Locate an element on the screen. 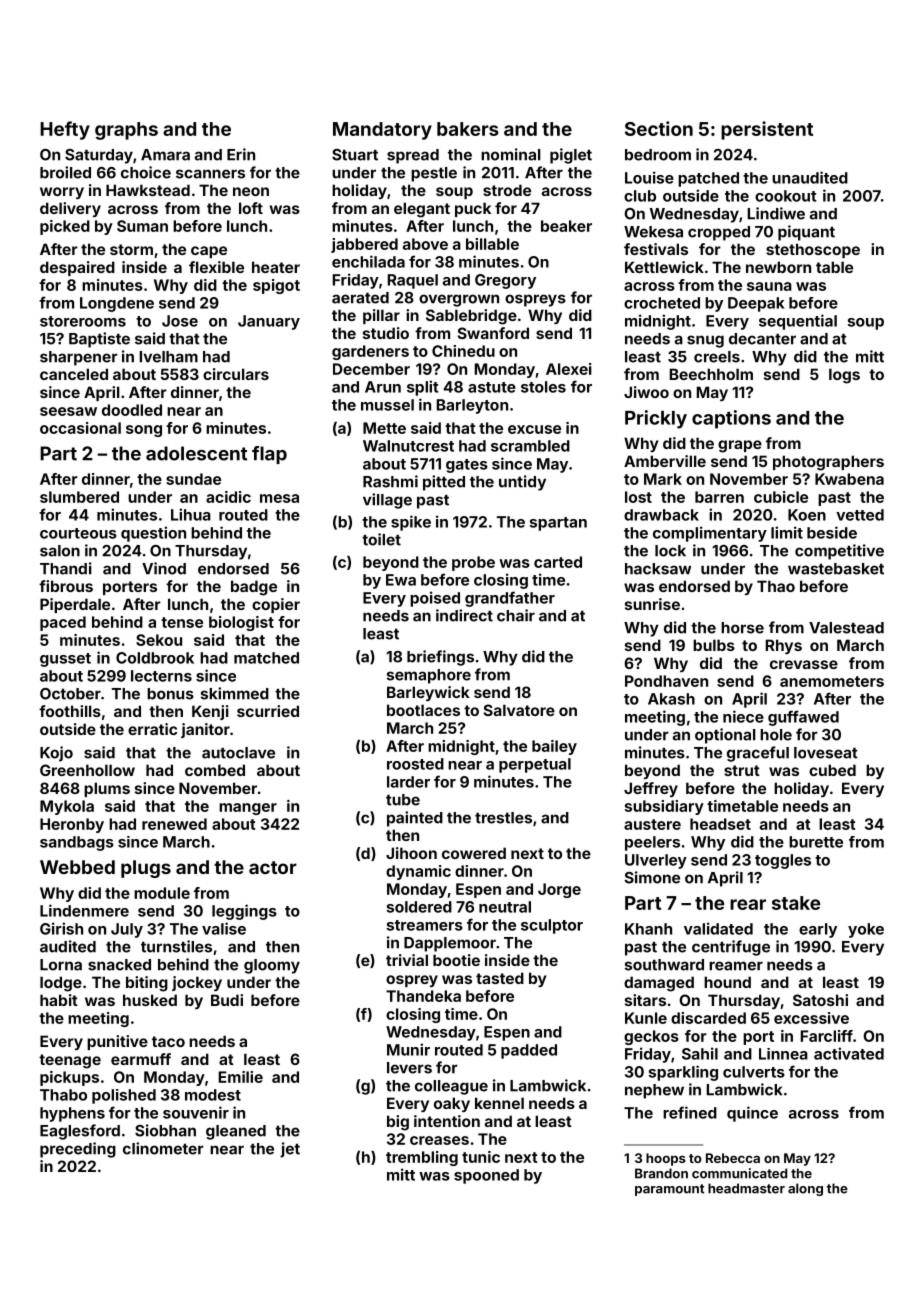 The image size is (924, 1308). Satoshi is located at coordinates (820, 1000).
